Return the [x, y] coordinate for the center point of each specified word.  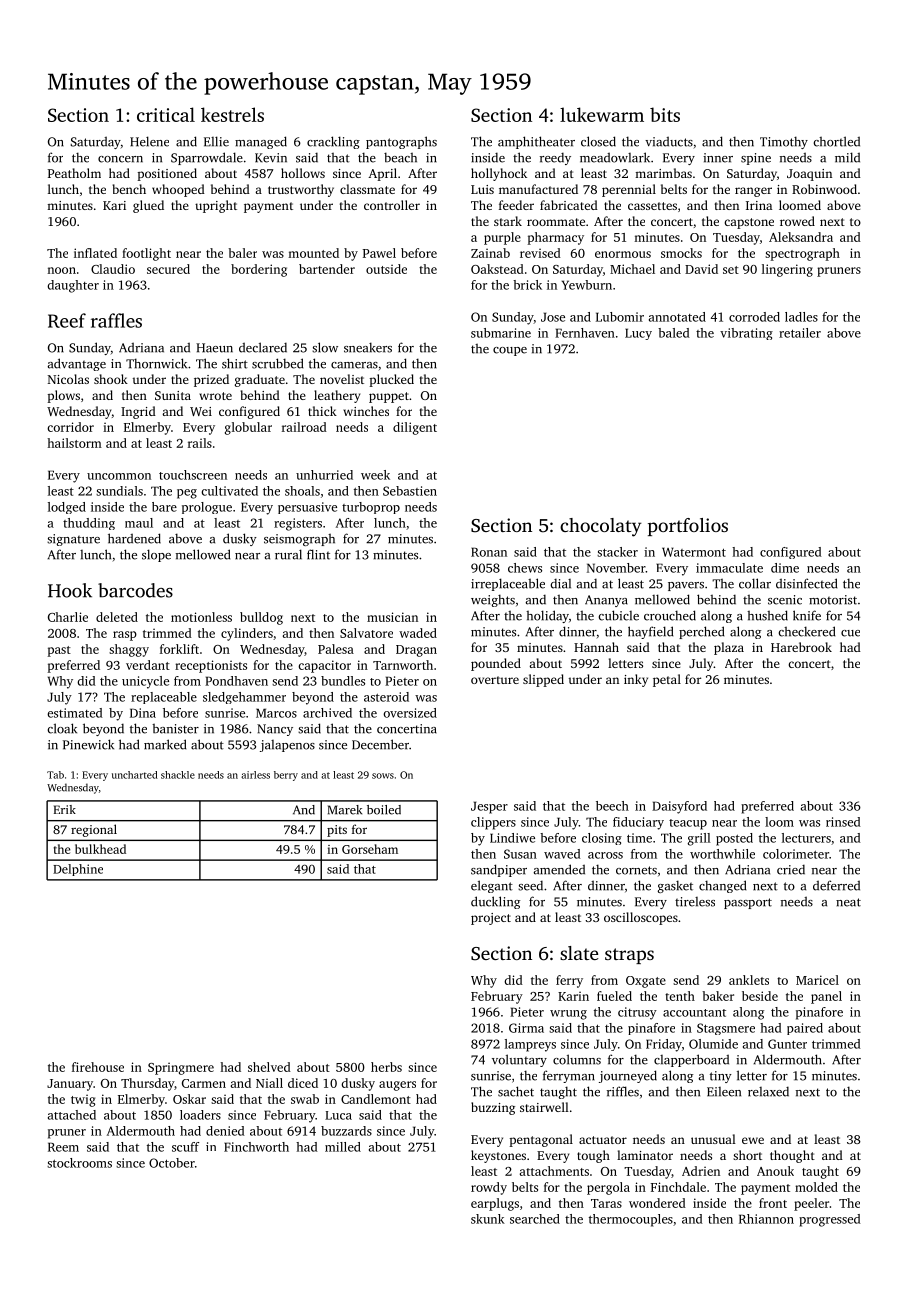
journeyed [628, 1076]
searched [535, 1219]
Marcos [276, 713]
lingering [787, 270]
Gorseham [370, 849]
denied [225, 1131]
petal [667, 680]
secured [168, 269]
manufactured [538, 189]
